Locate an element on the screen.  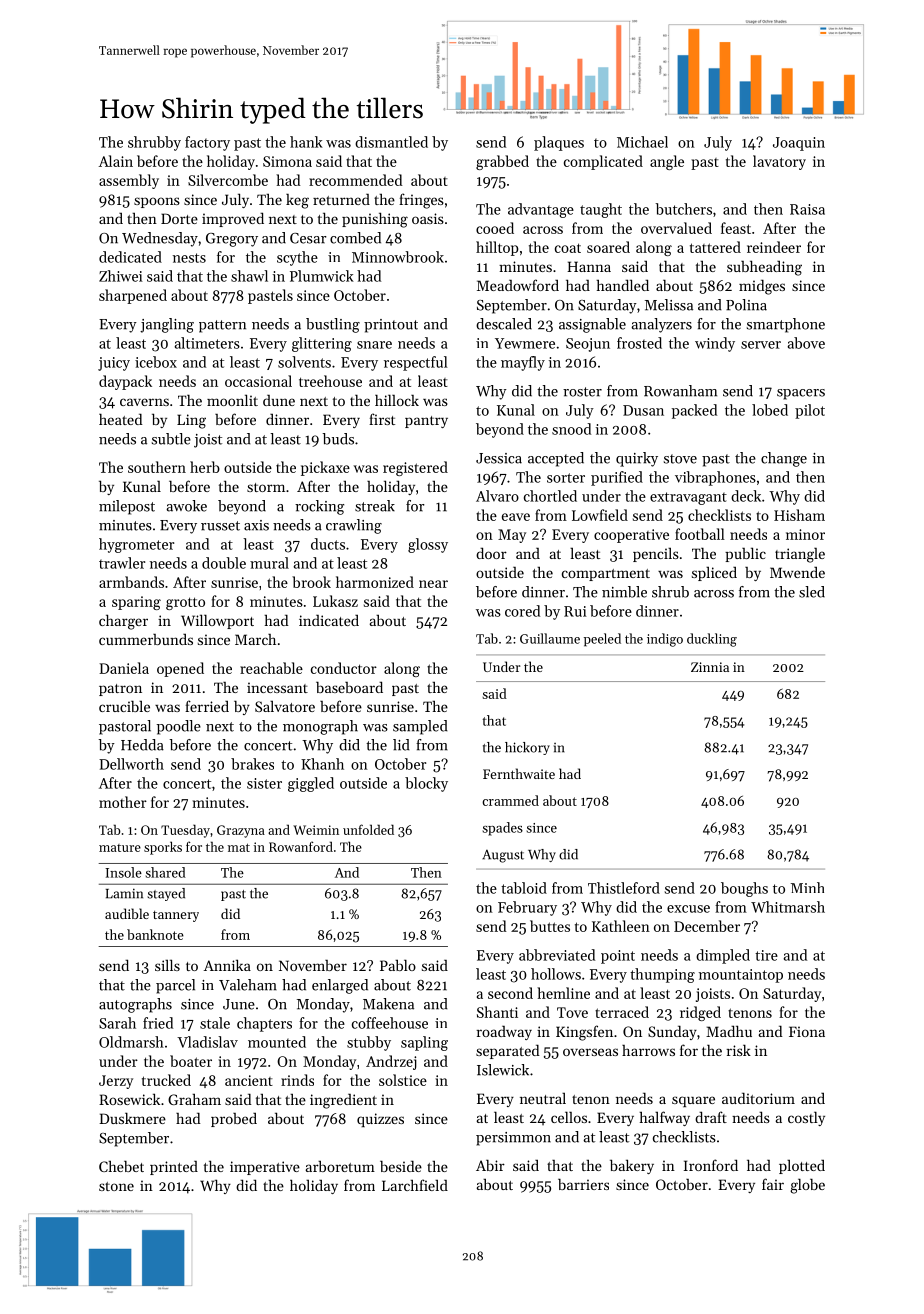
factory is located at coordinates (207, 143).
